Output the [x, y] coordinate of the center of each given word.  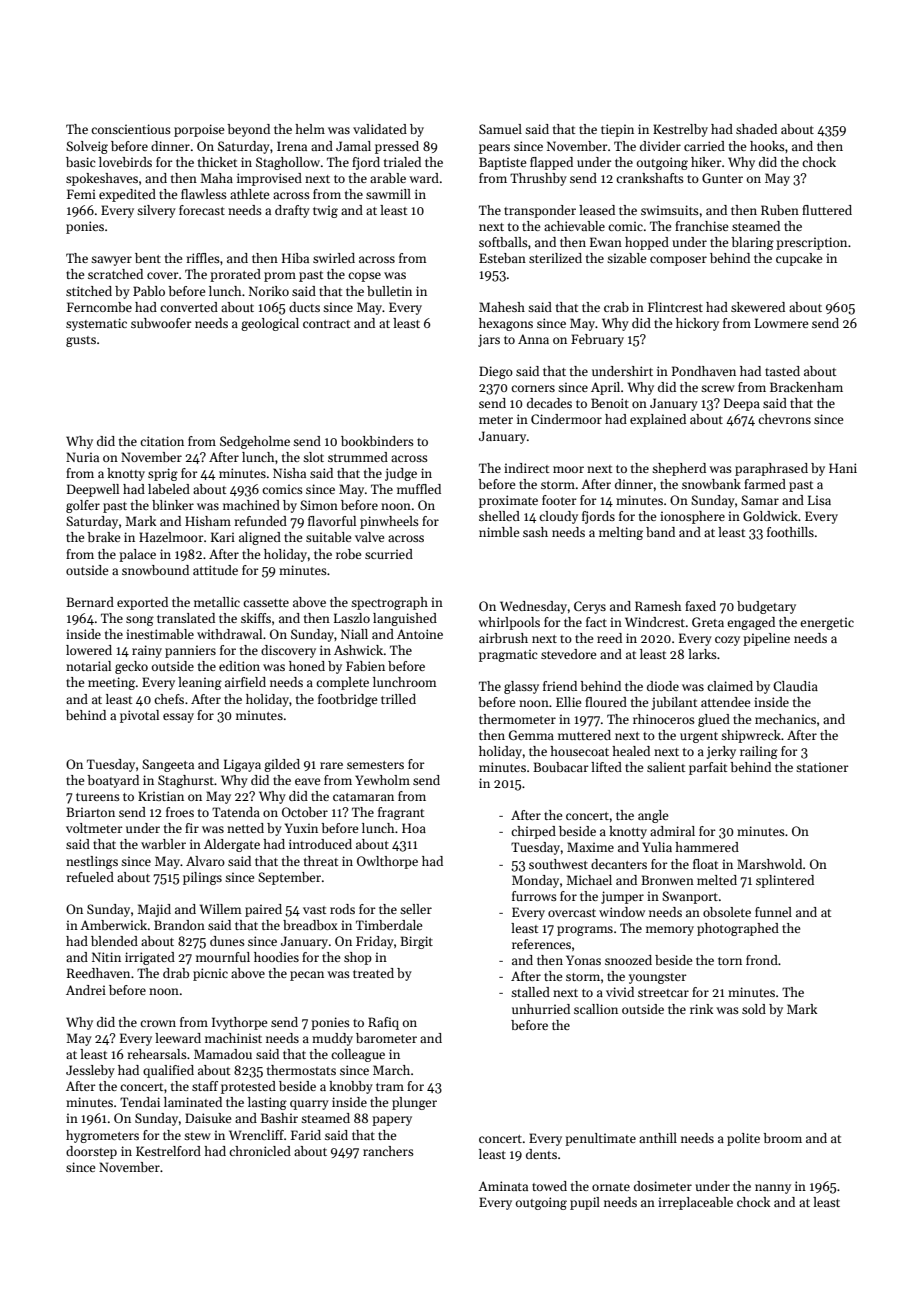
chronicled [260, 1151]
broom [782, 1138]
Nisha [289, 473]
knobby [351, 1087]
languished [405, 619]
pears [494, 149]
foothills [790, 532]
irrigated [150, 958]
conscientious [131, 129]
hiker [706, 162]
